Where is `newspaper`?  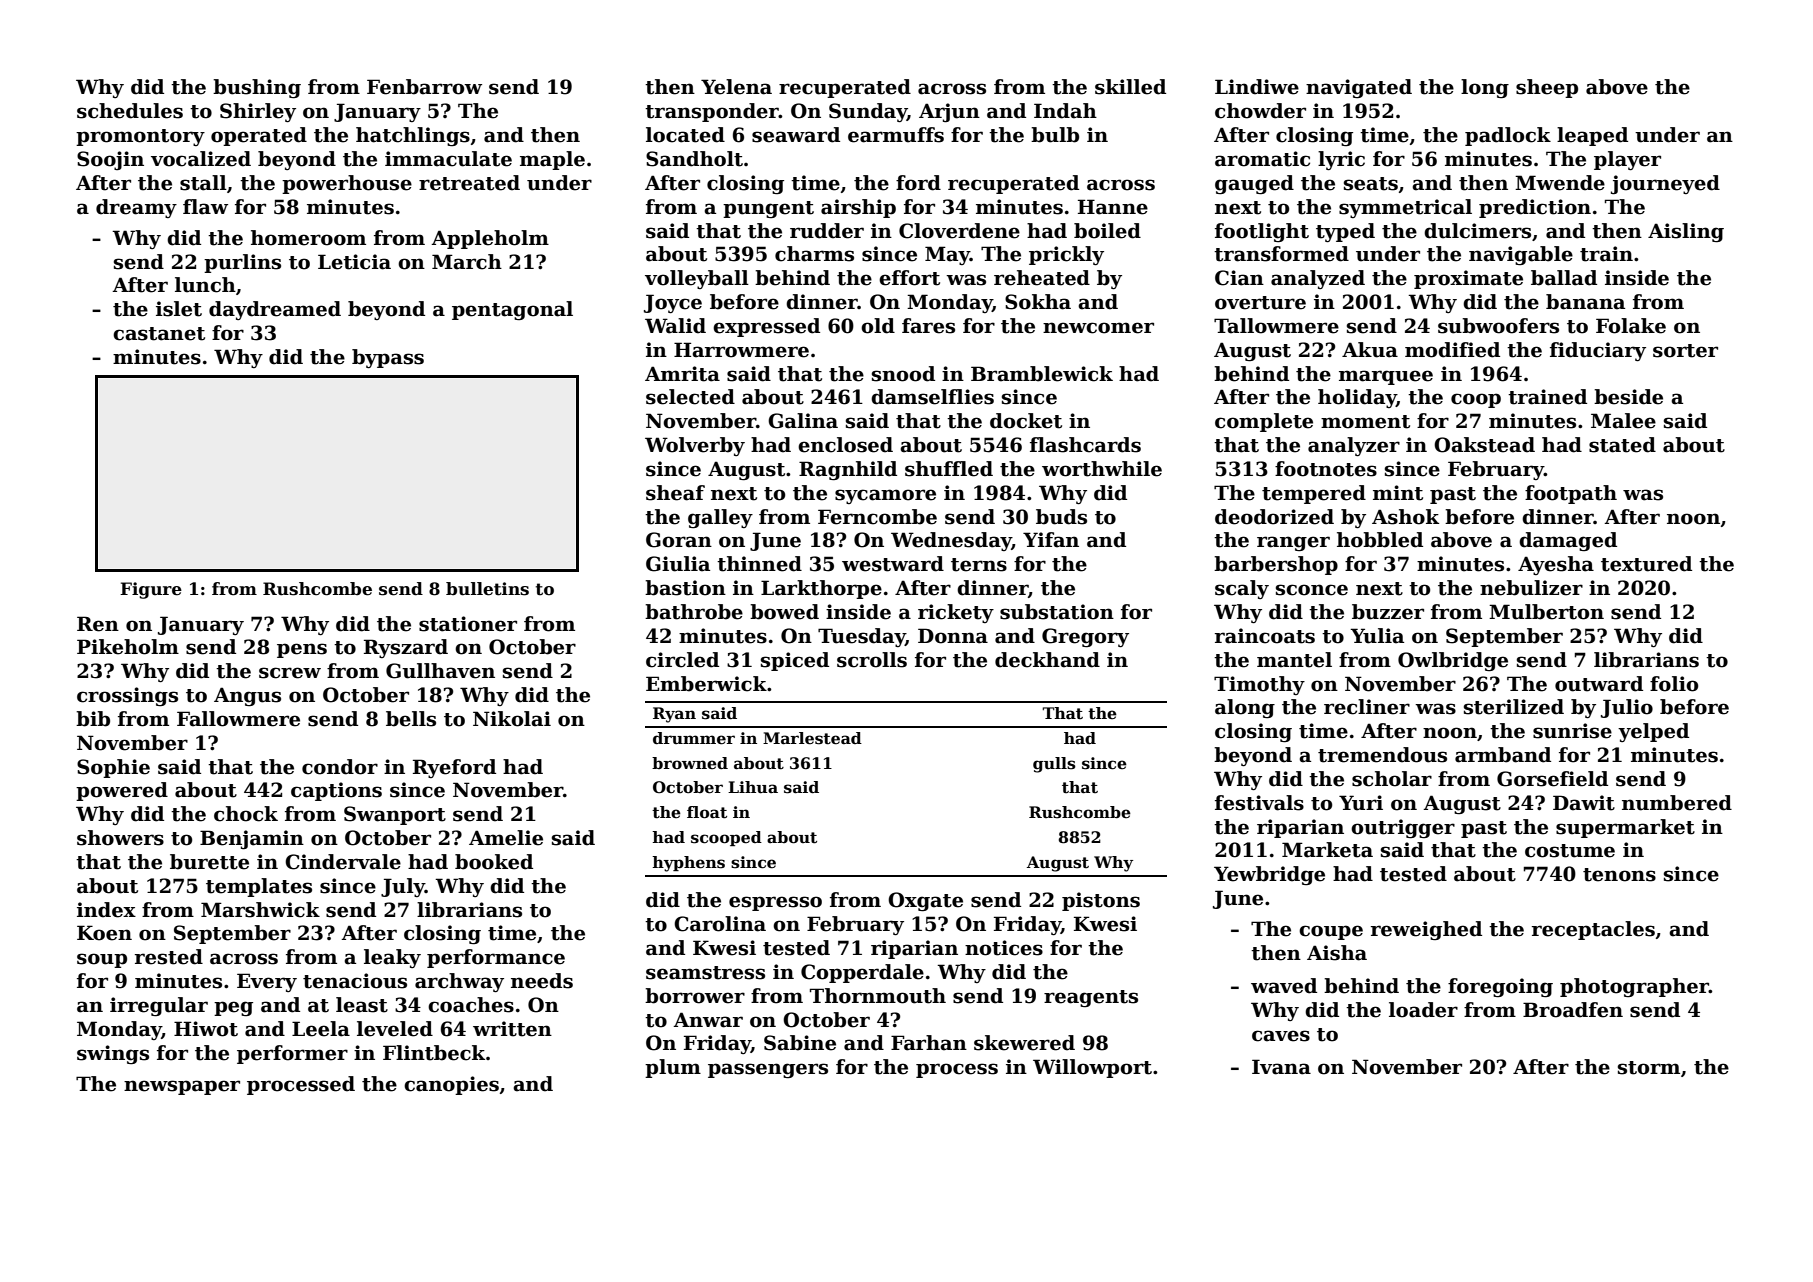
newspaper is located at coordinates (182, 1087).
